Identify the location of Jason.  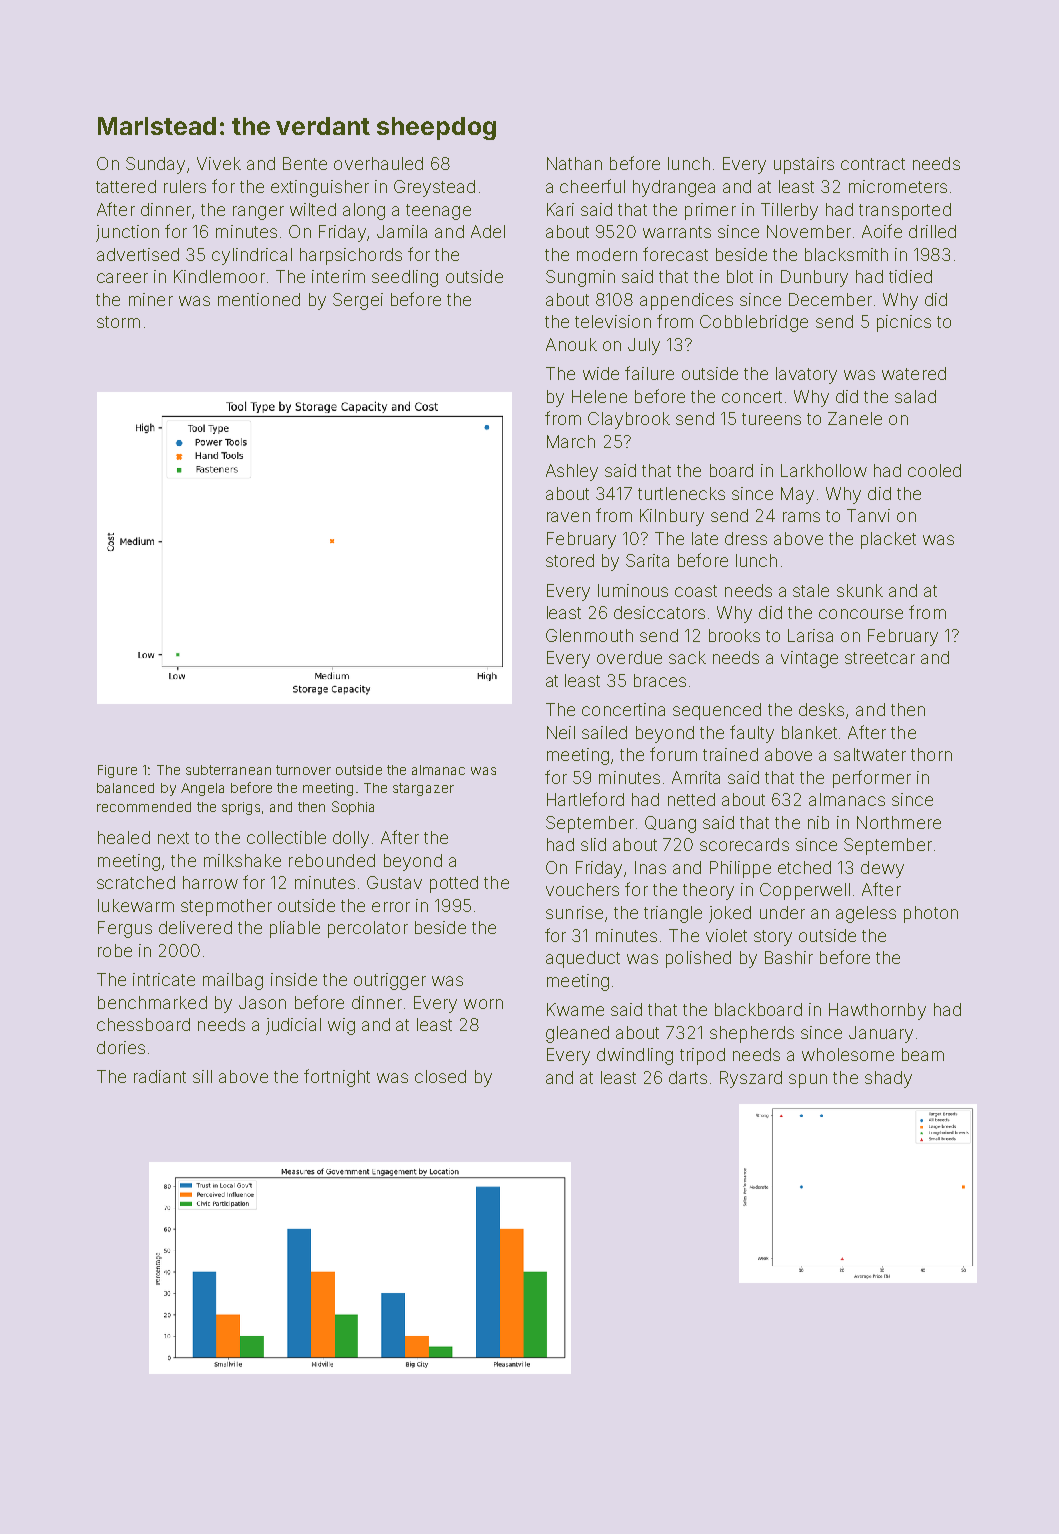
(262, 1002).
